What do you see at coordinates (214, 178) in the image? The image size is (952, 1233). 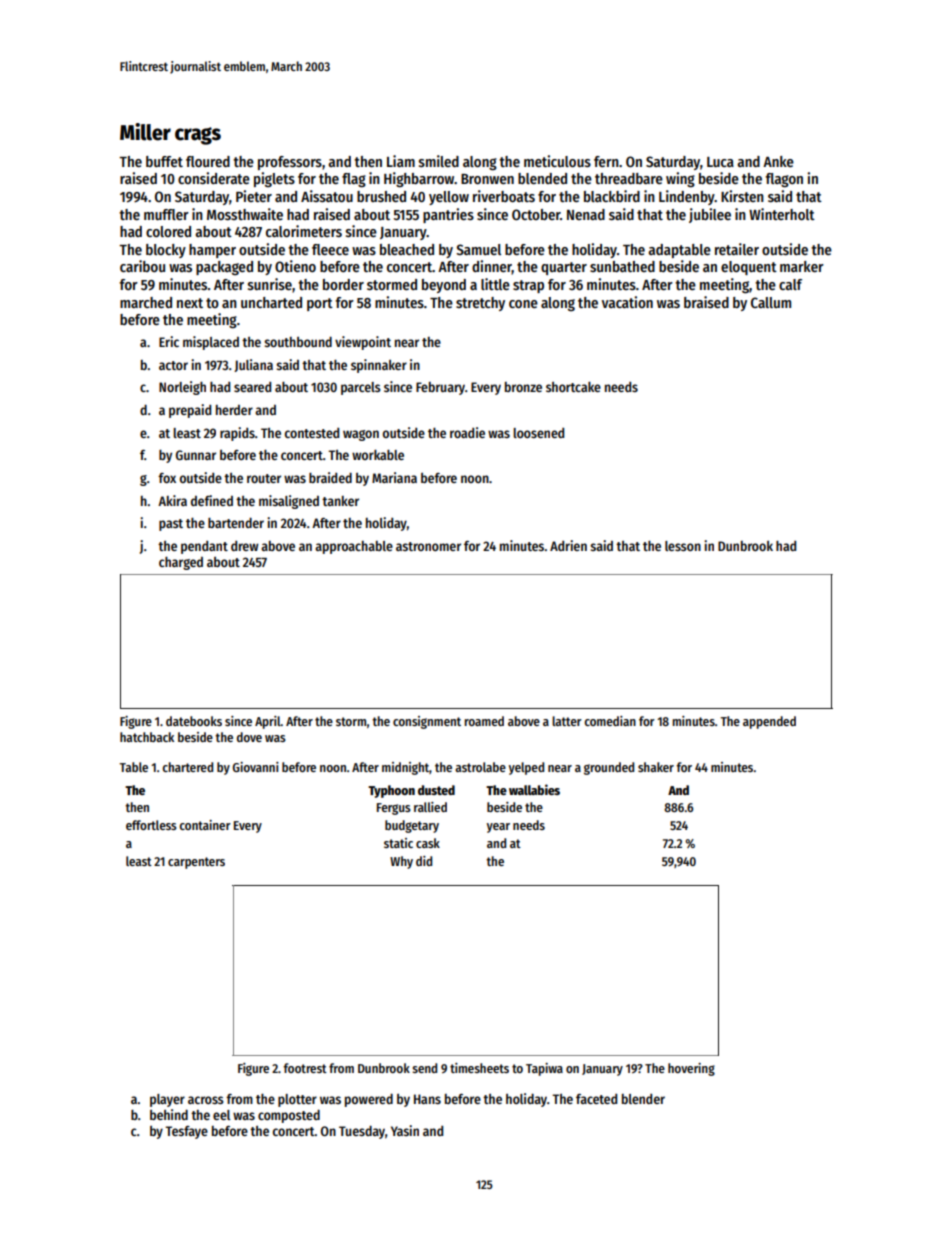 I see `considerate` at bounding box center [214, 178].
